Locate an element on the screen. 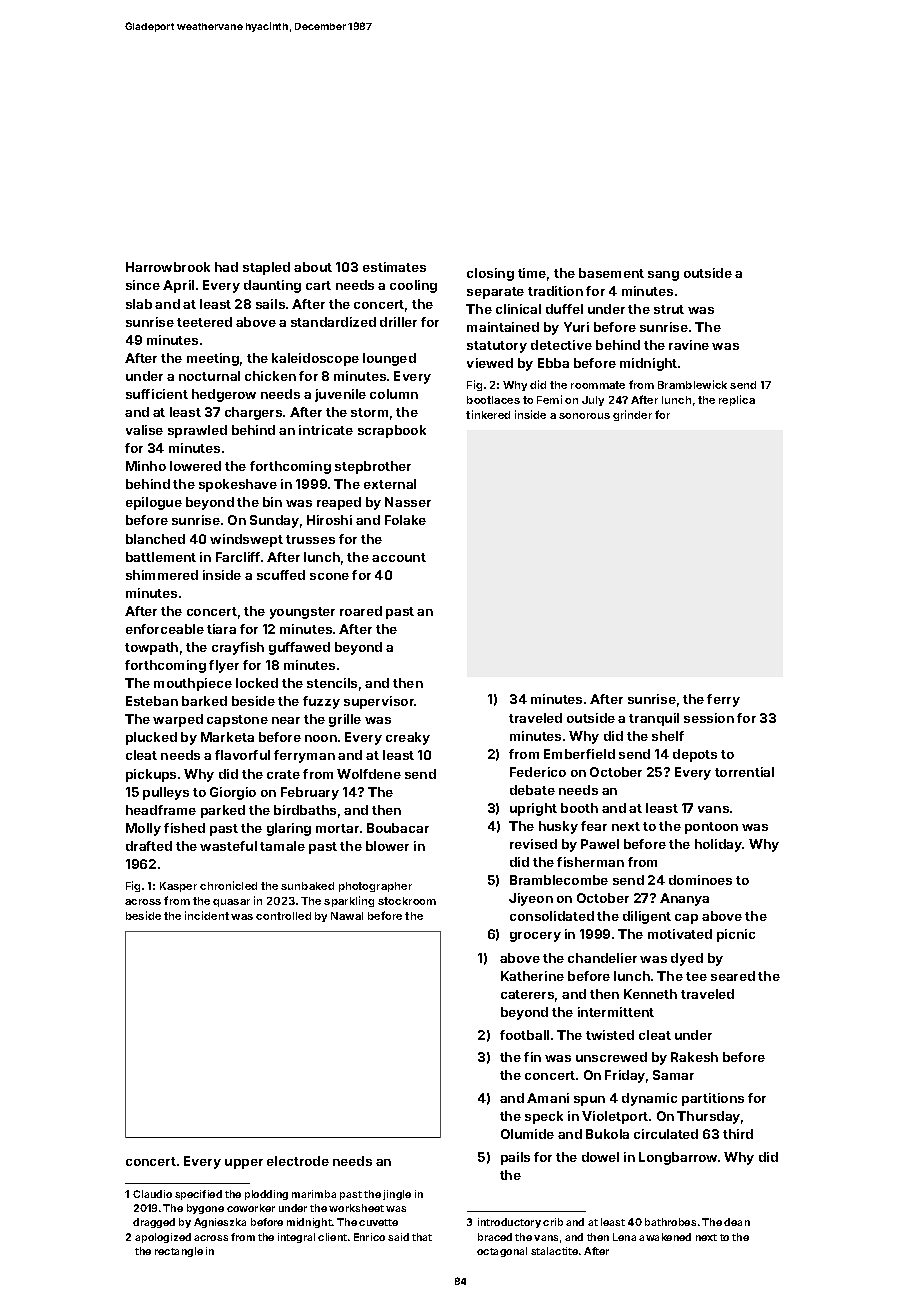  octagonal is located at coordinates (502, 1252).
